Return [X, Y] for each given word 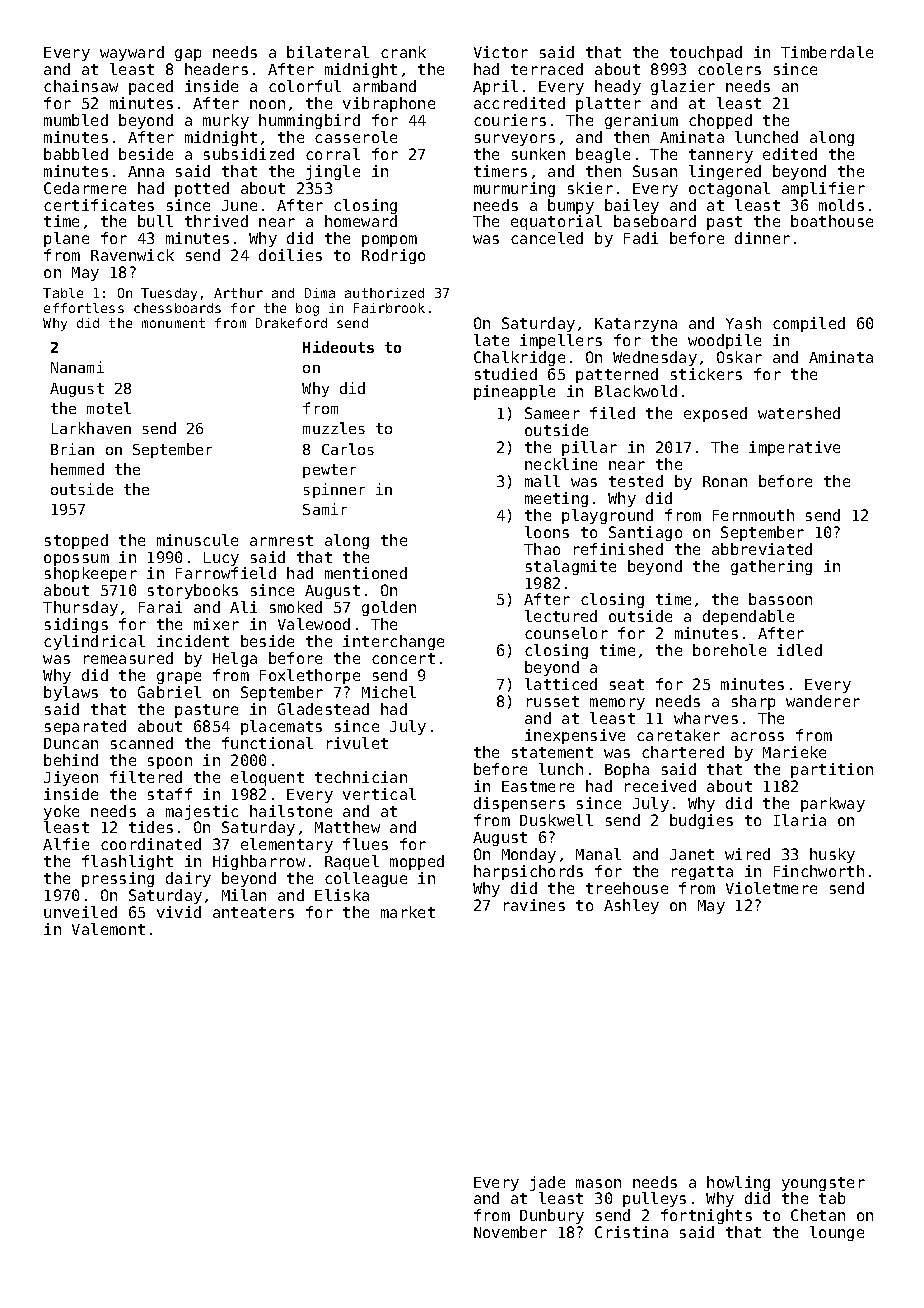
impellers [561, 341]
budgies [701, 821]
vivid [179, 912]
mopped [417, 862]
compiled [809, 324]
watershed [799, 413]
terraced [547, 69]
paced [151, 87]
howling [738, 1183]
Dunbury [552, 1216]
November [510, 1232]
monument [173, 323]
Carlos [348, 449]
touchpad [706, 53]
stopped [76, 541]
